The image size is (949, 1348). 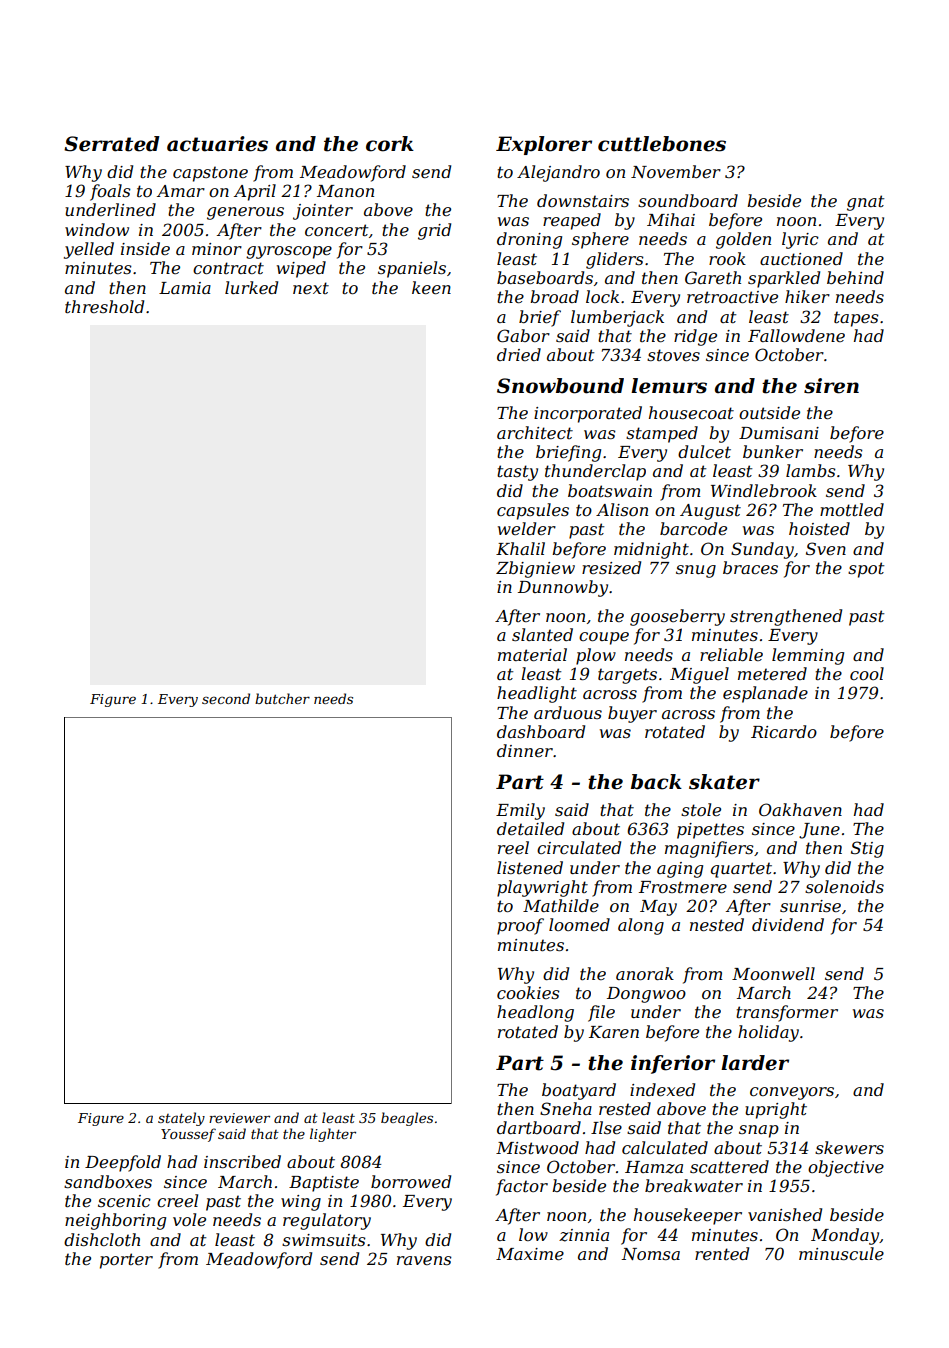 I want to click on Serrated, so click(x=112, y=144).
